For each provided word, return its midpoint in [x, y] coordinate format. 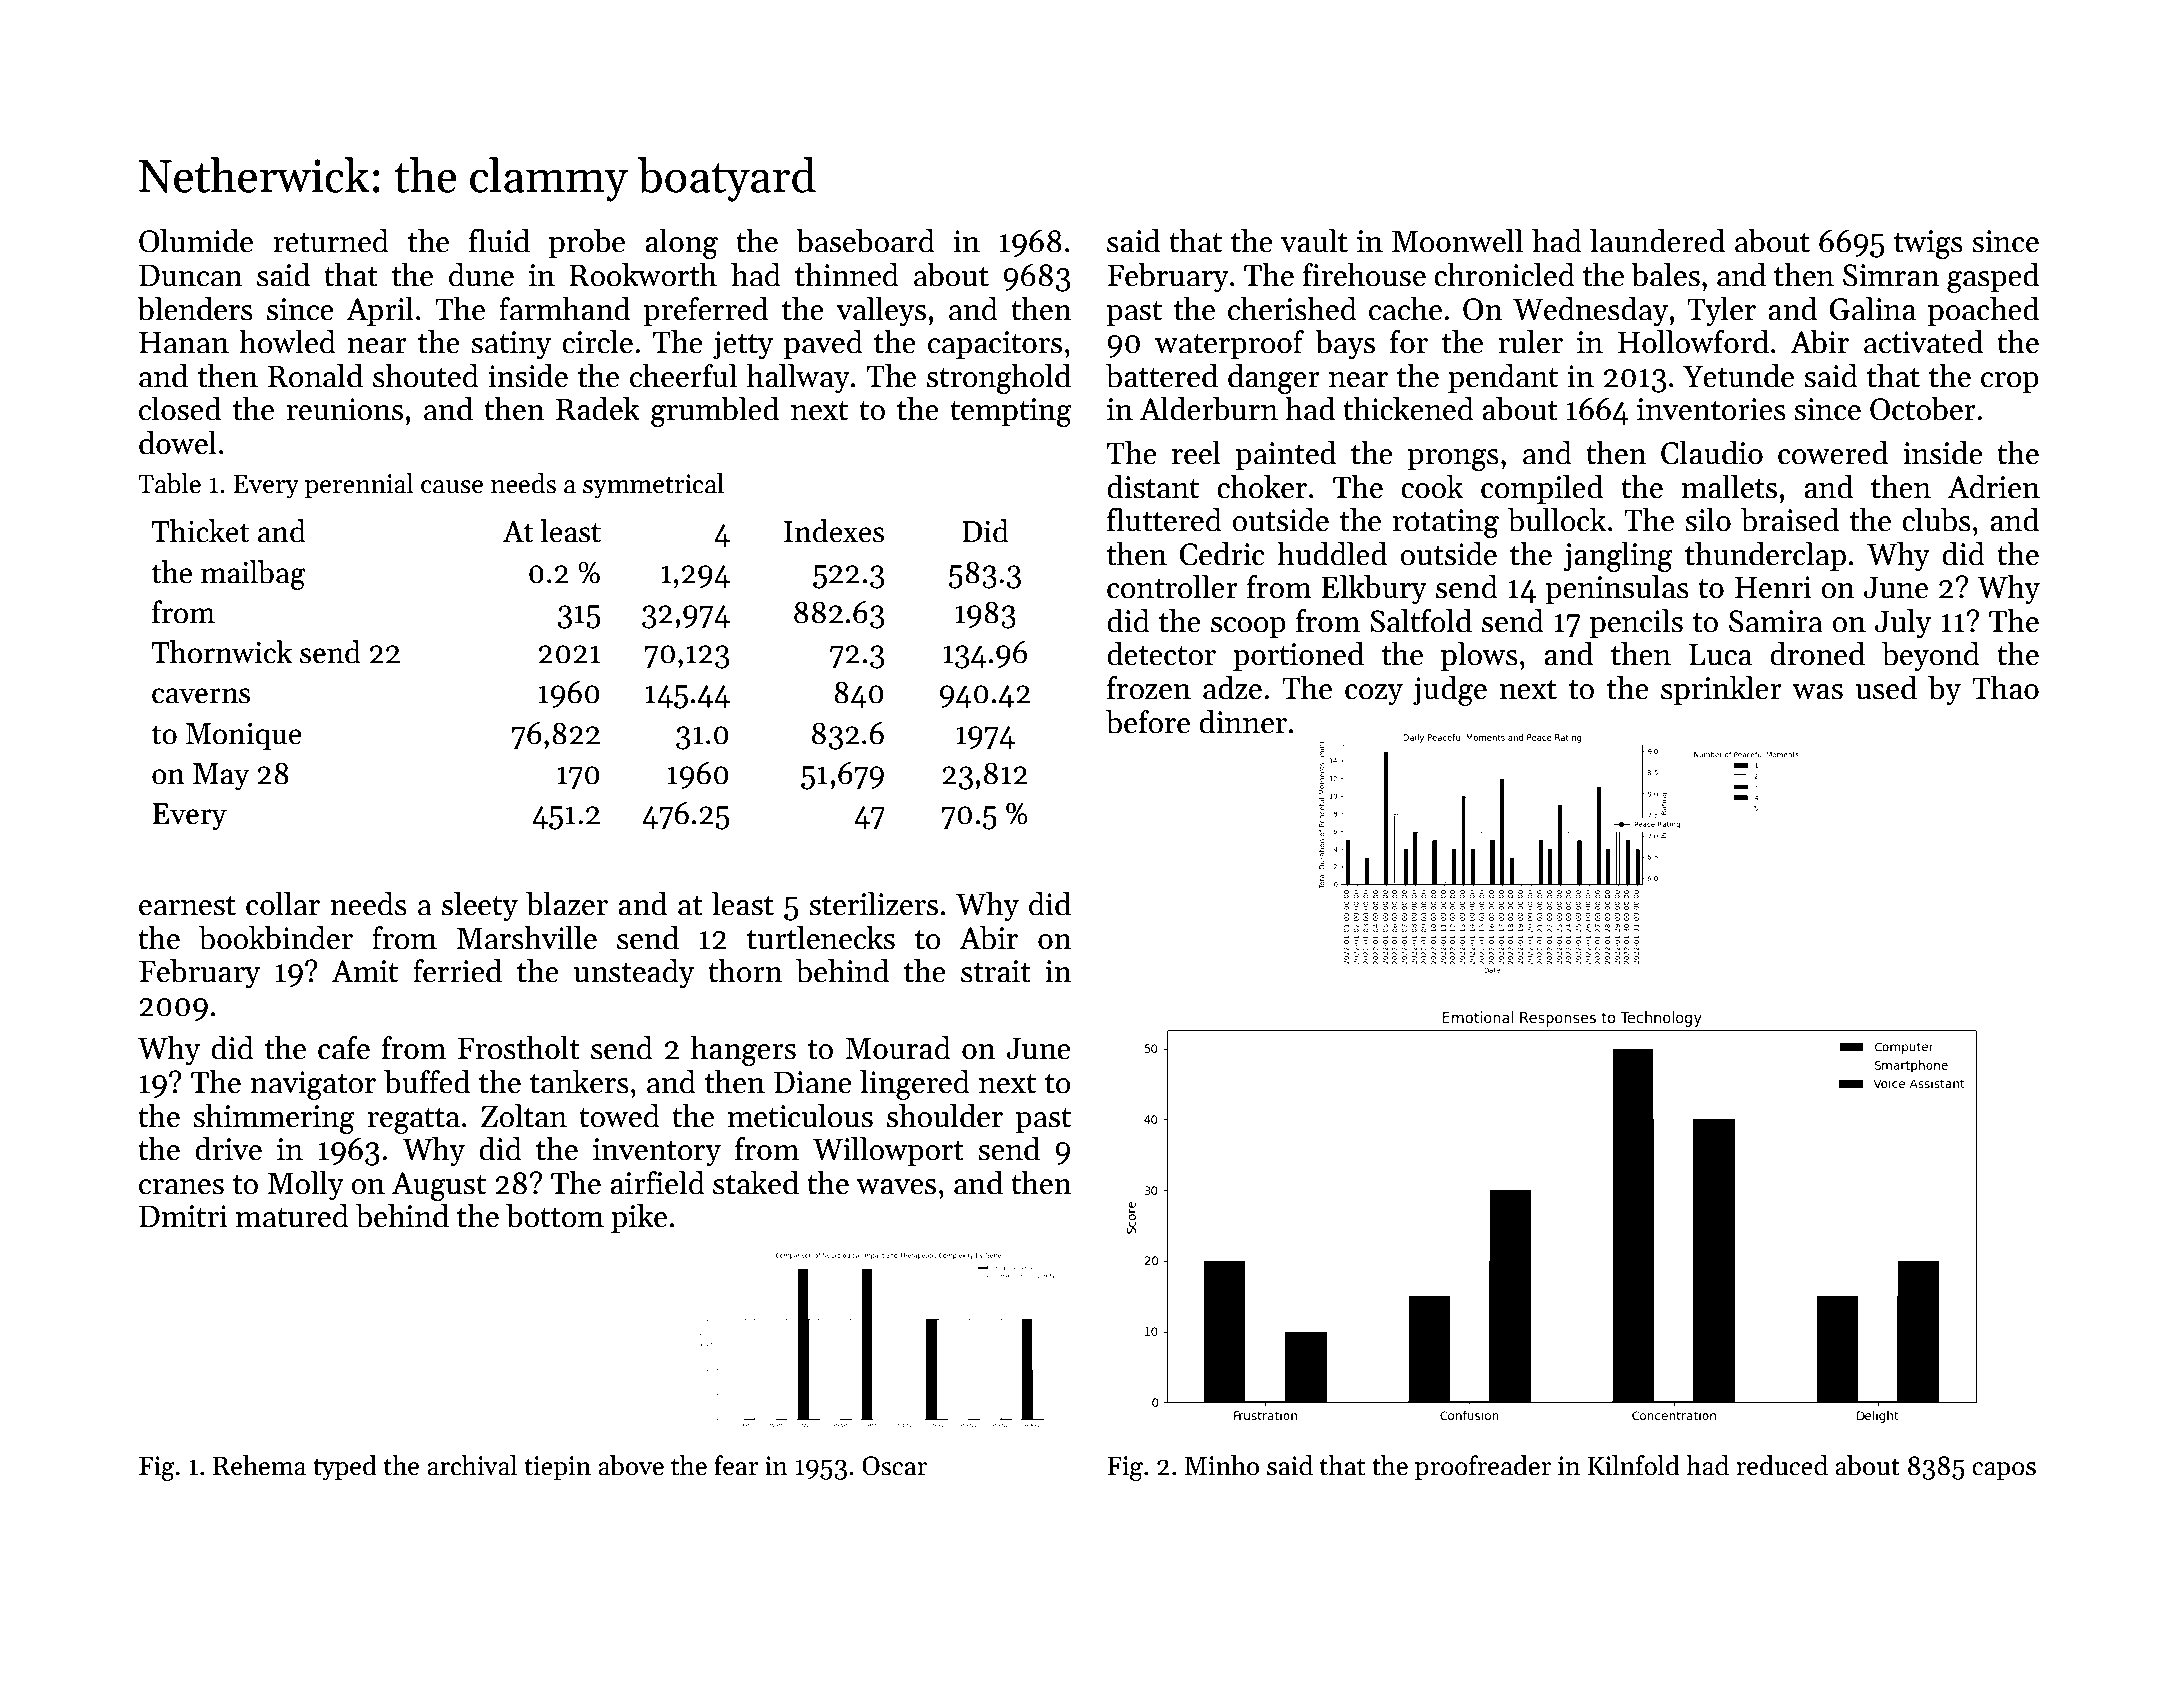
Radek [598, 409]
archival [472, 1465]
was [1817, 692]
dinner [1243, 722]
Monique [244, 736]
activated [1923, 342]
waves [896, 1187]
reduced [1782, 1465]
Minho [1221, 1465]
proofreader [1483, 1468]
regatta [413, 1121]
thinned [847, 275]
